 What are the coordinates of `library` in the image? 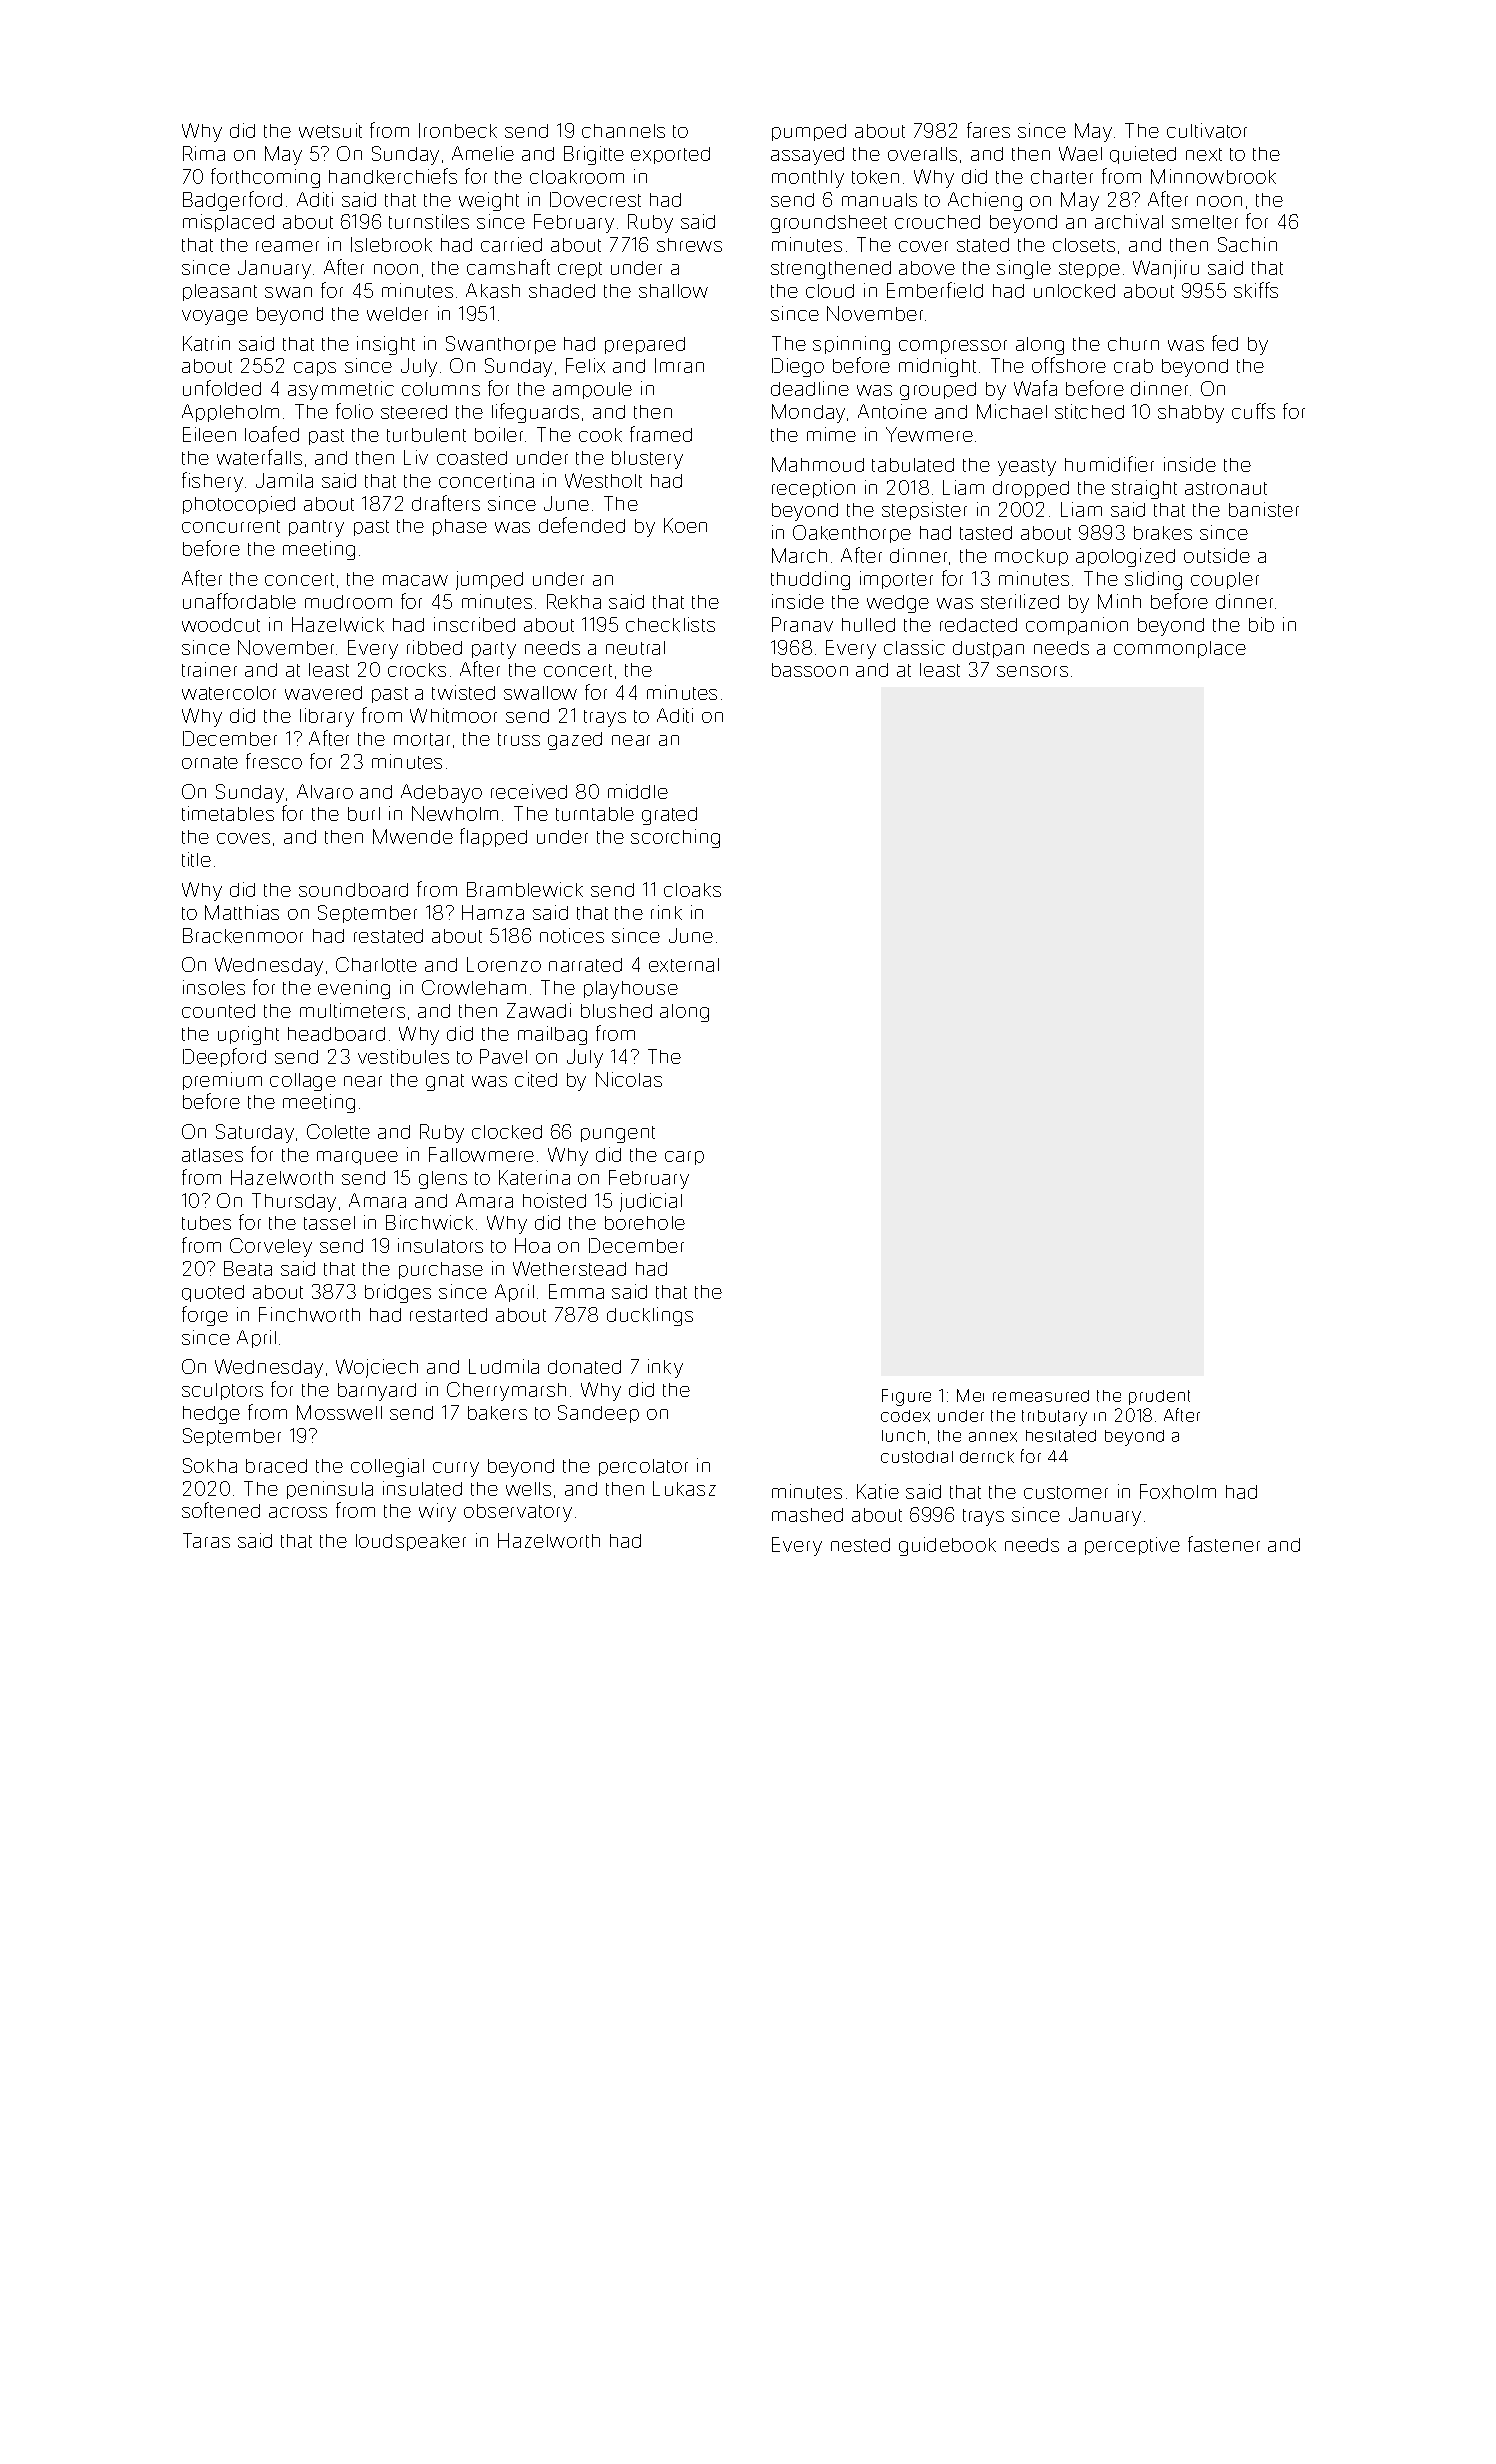 It's located at (327, 717).
